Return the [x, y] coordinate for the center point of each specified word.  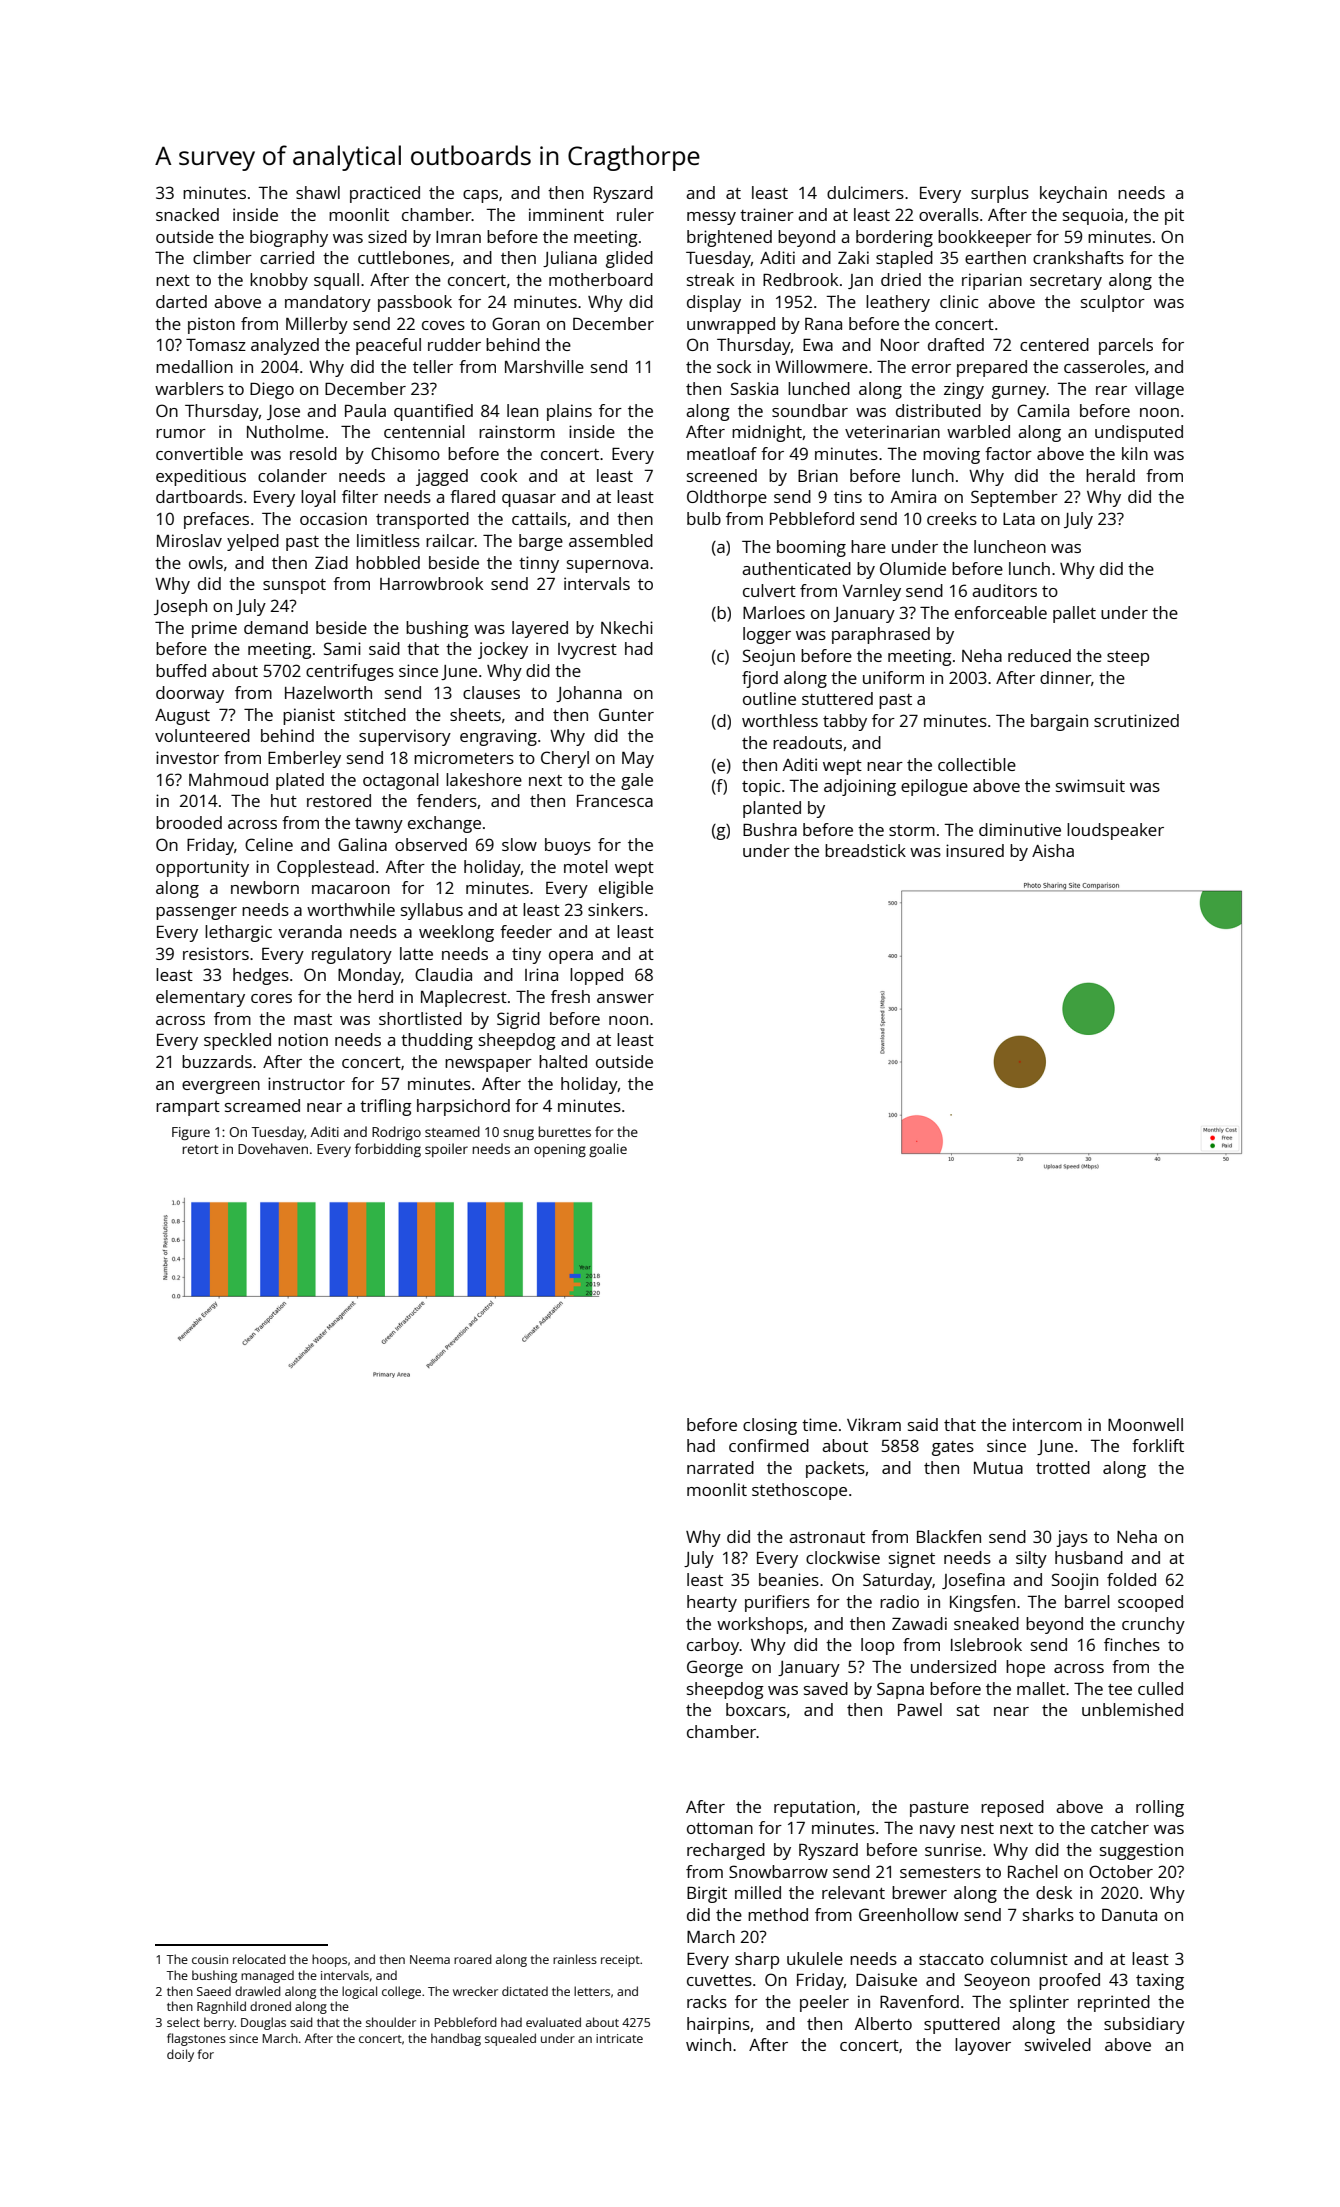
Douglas [263, 2023]
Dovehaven [273, 1148]
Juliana [570, 259]
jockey [503, 650]
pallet [1074, 614]
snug [518, 1134]
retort [200, 1149]
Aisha [1053, 850]
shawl [318, 192]
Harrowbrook [431, 583]
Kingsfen [982, 1603]
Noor [900, 345]
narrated [720, 1467]
